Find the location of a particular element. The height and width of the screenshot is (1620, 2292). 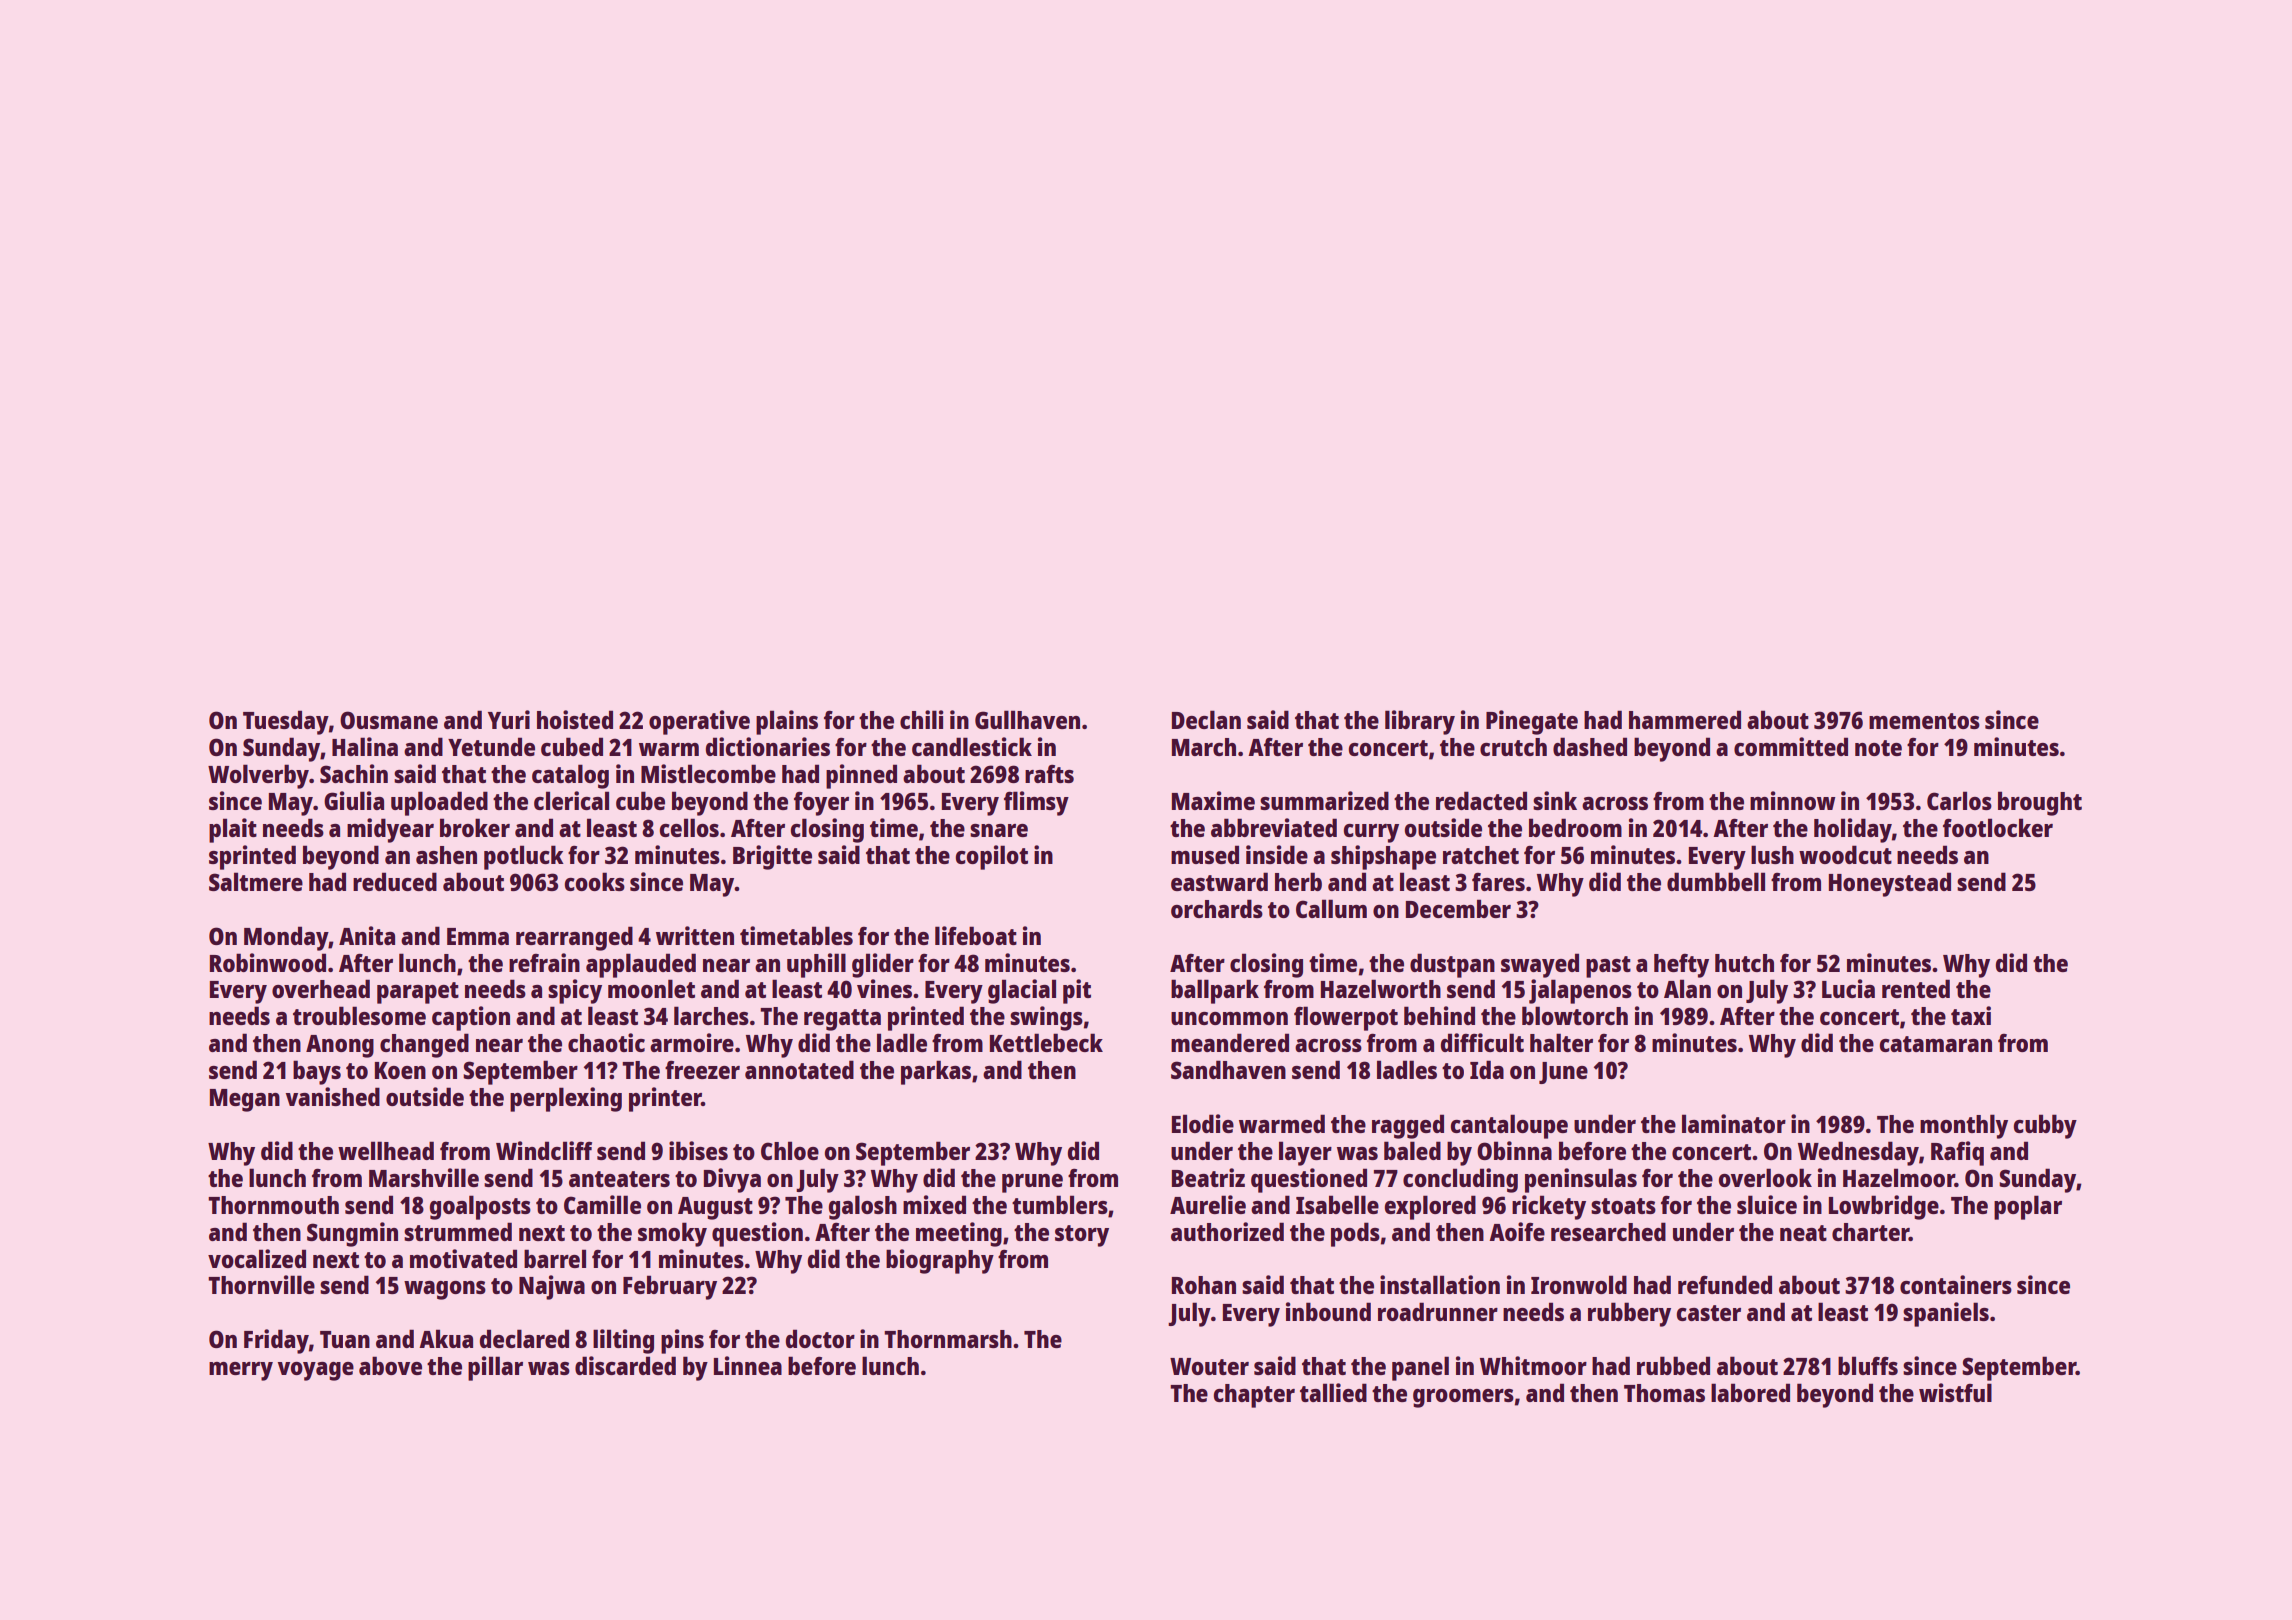

operative is located at coordinates (699, 722).
